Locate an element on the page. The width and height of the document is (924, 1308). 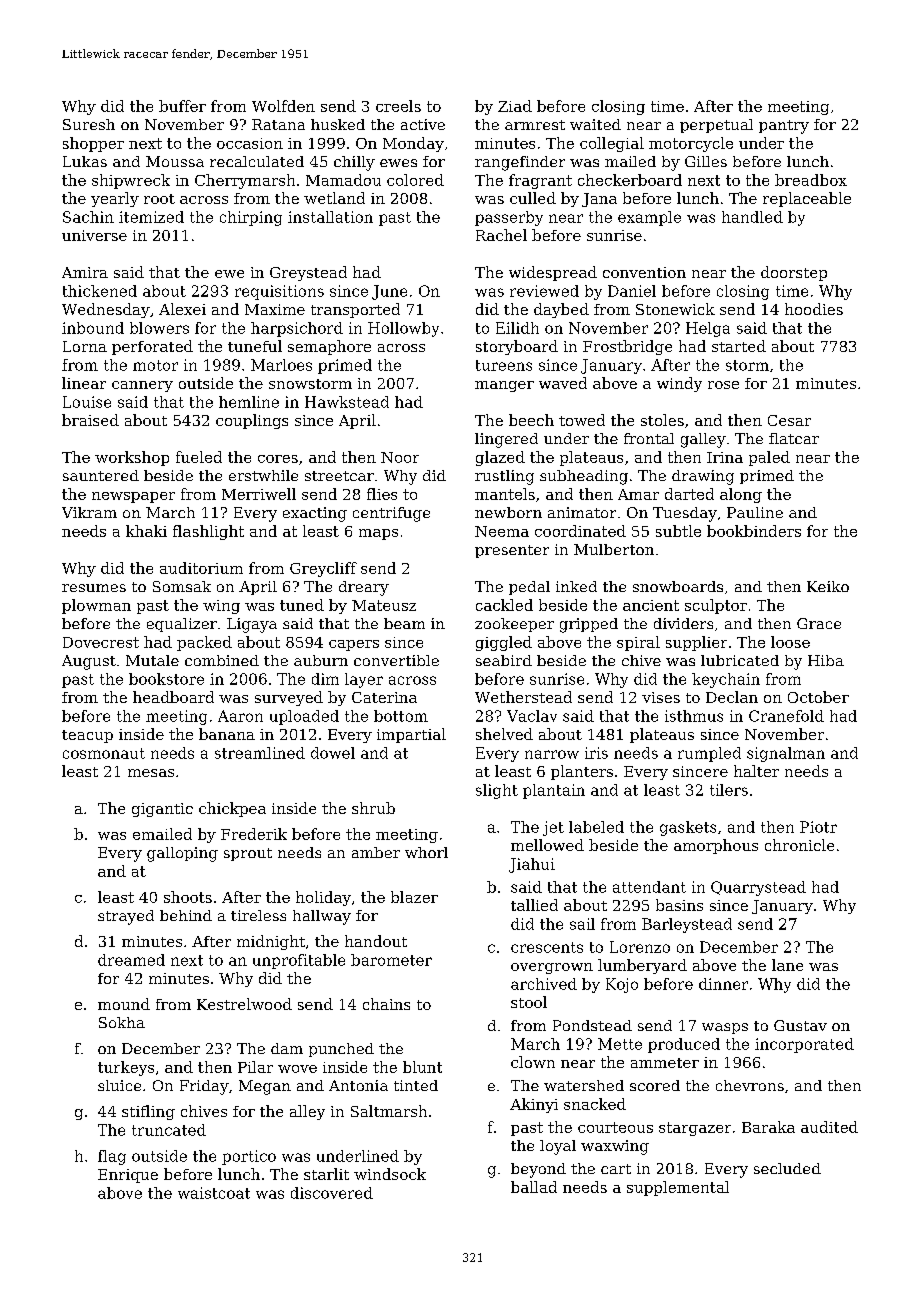
creels is located at coordinates (398, 106).
